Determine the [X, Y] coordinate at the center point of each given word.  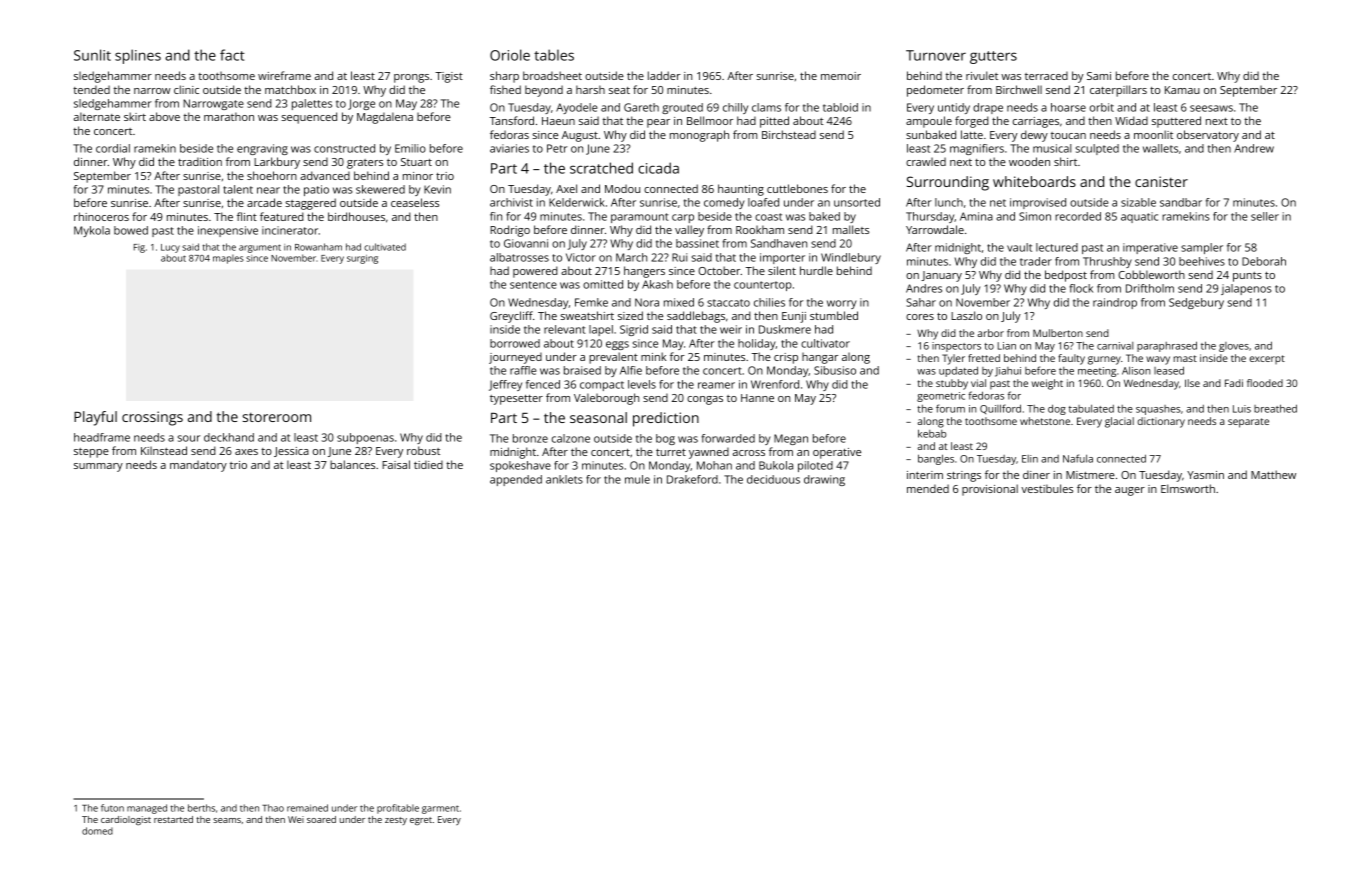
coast [768, 217]
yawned [709, 453]
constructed [344, 148]
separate [1248, 423]
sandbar [1181, 202]
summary [98, 467]
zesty [396, 821]
